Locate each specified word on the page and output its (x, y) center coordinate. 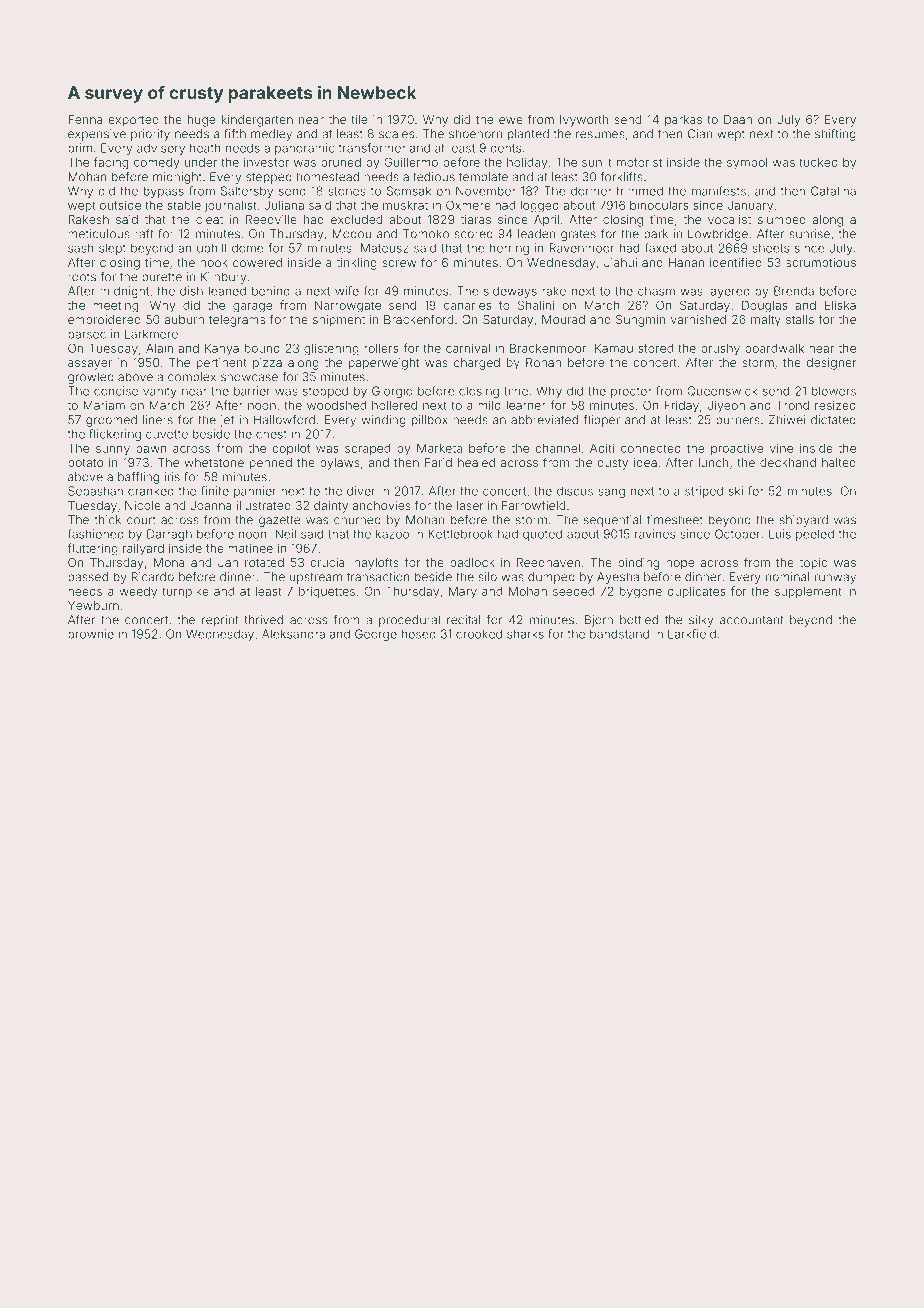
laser (470, 505)
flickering (115, 435)
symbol (747, 164)
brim (80, 148)
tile (359, 119)
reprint (220, 621)
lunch (714, 462)
